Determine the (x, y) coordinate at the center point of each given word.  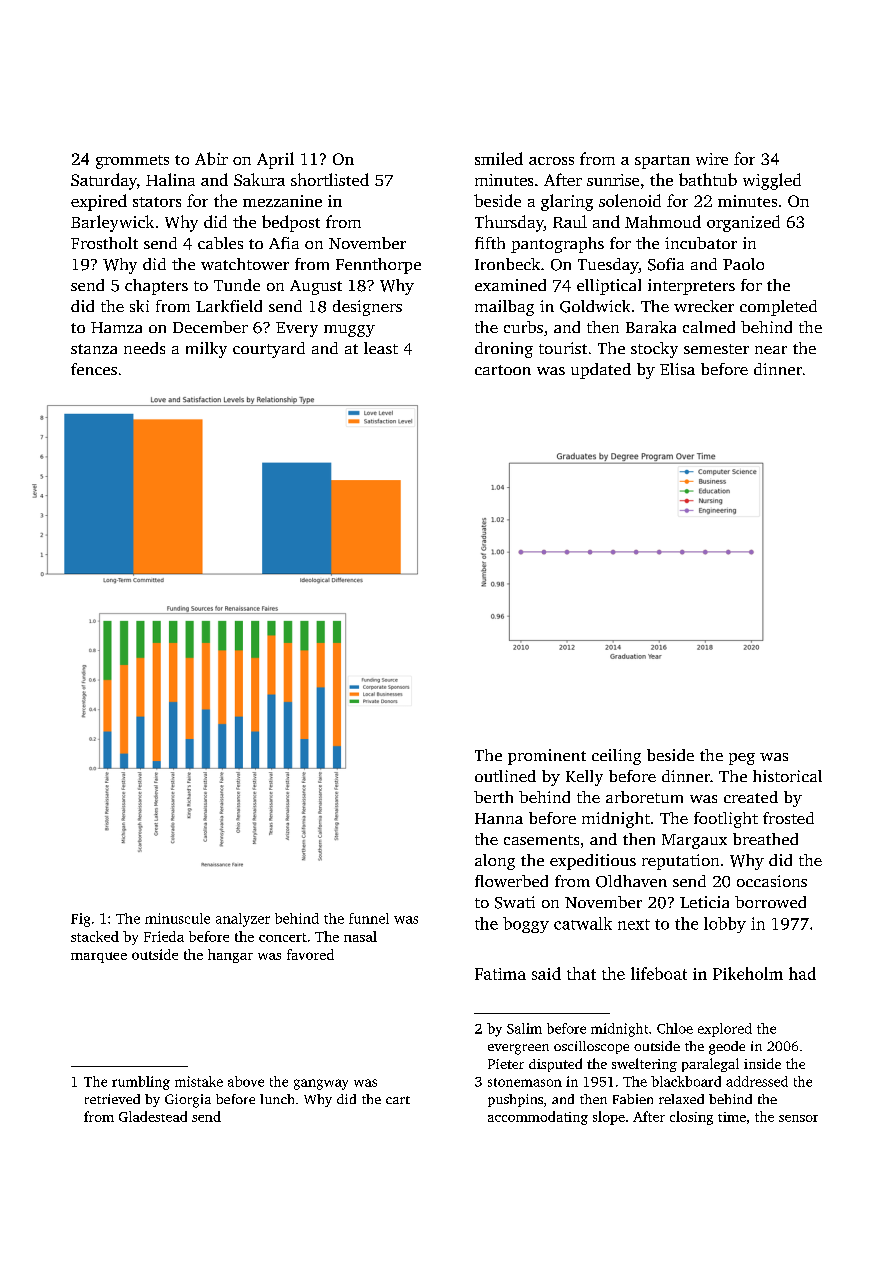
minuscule (177, 918)
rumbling (141, 1083)
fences (94, 369)
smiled (499, 158)
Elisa (677, 369)
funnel (369, 918)
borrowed (770, 902)
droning (504, 350)
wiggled (772, 181)
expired (99, 202)
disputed (555, 1065)
